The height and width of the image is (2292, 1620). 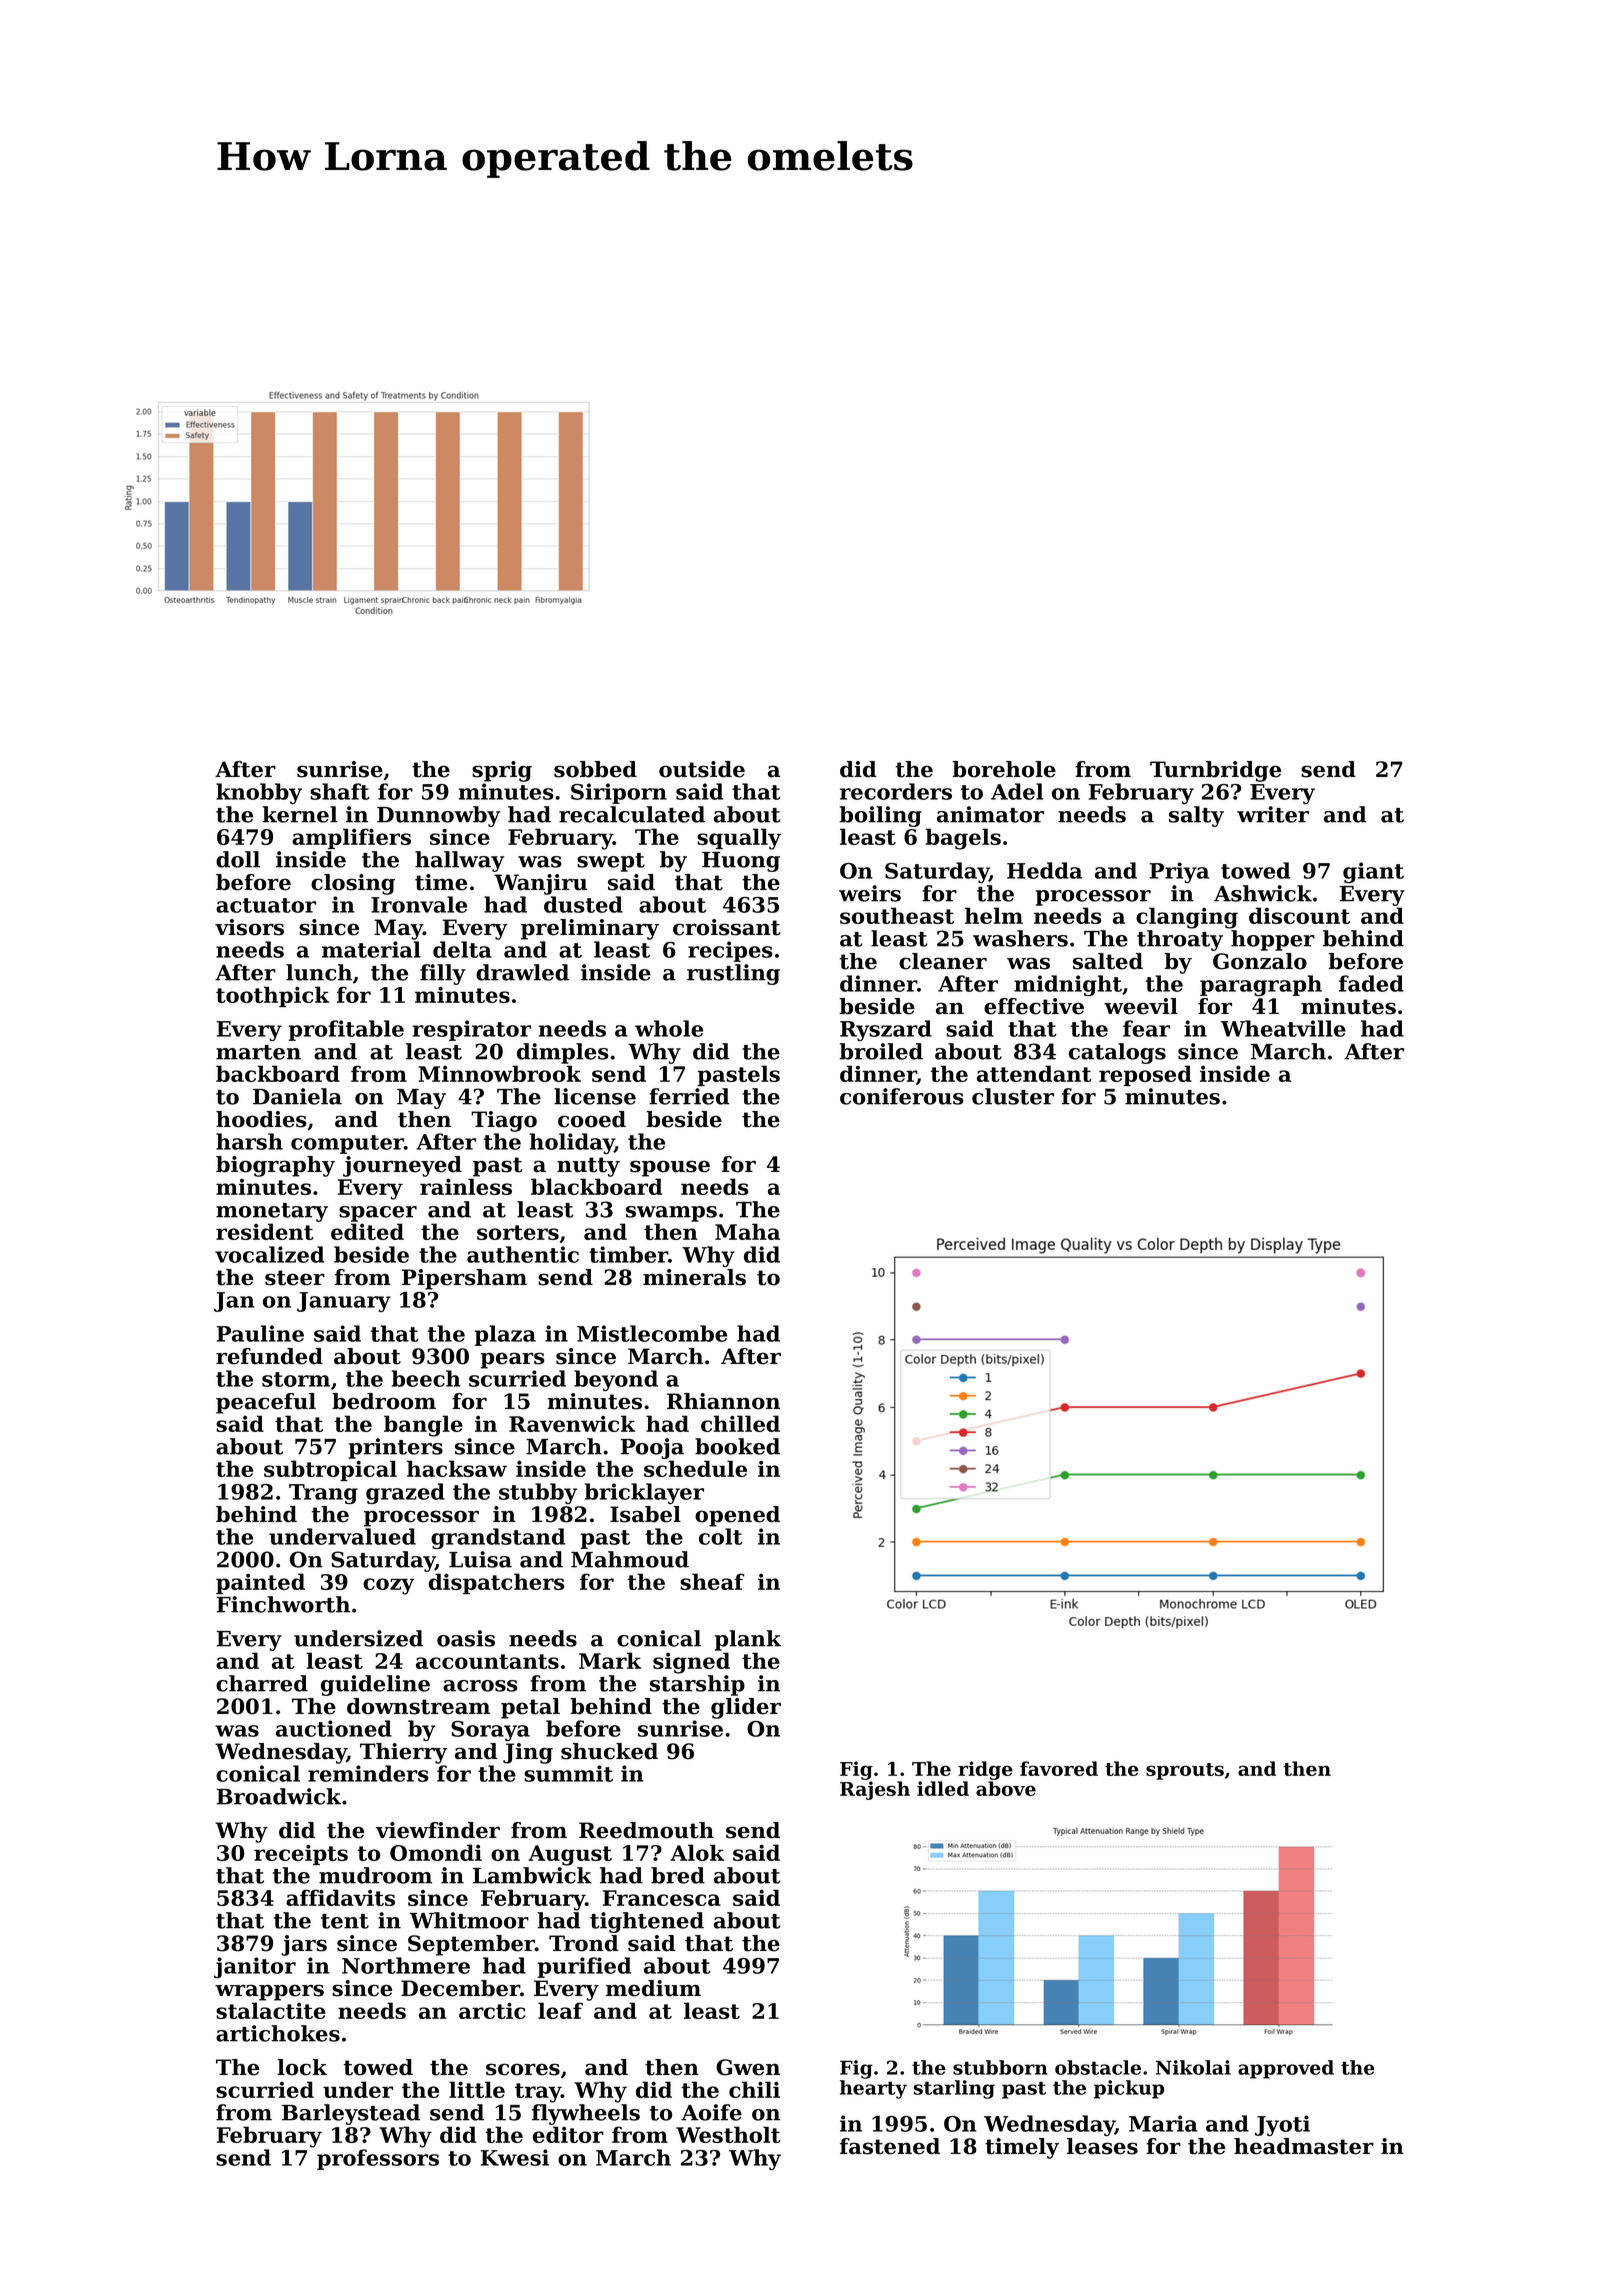 What do you see at coordinates (873, 2089) in the image?
I see `hearty` at bounding box center [873, 2089].
